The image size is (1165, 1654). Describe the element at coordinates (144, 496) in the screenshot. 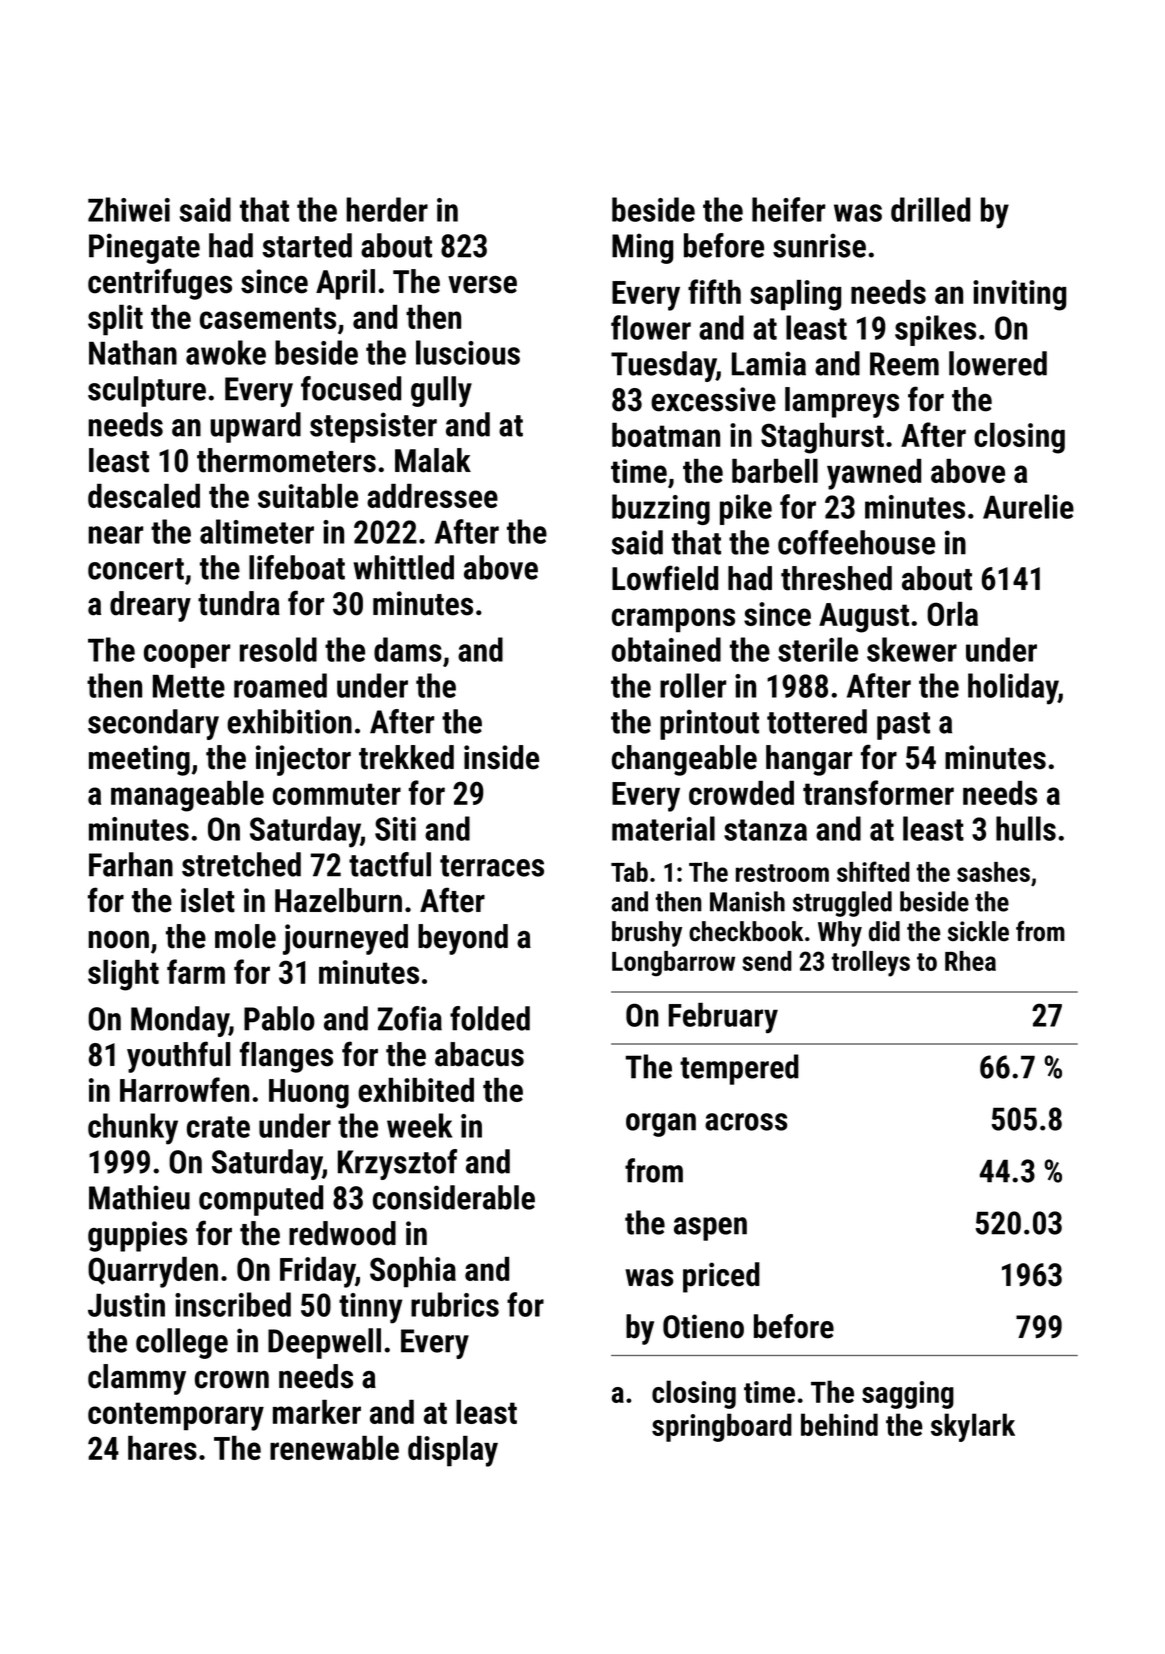

I see `descaled` at that location.
